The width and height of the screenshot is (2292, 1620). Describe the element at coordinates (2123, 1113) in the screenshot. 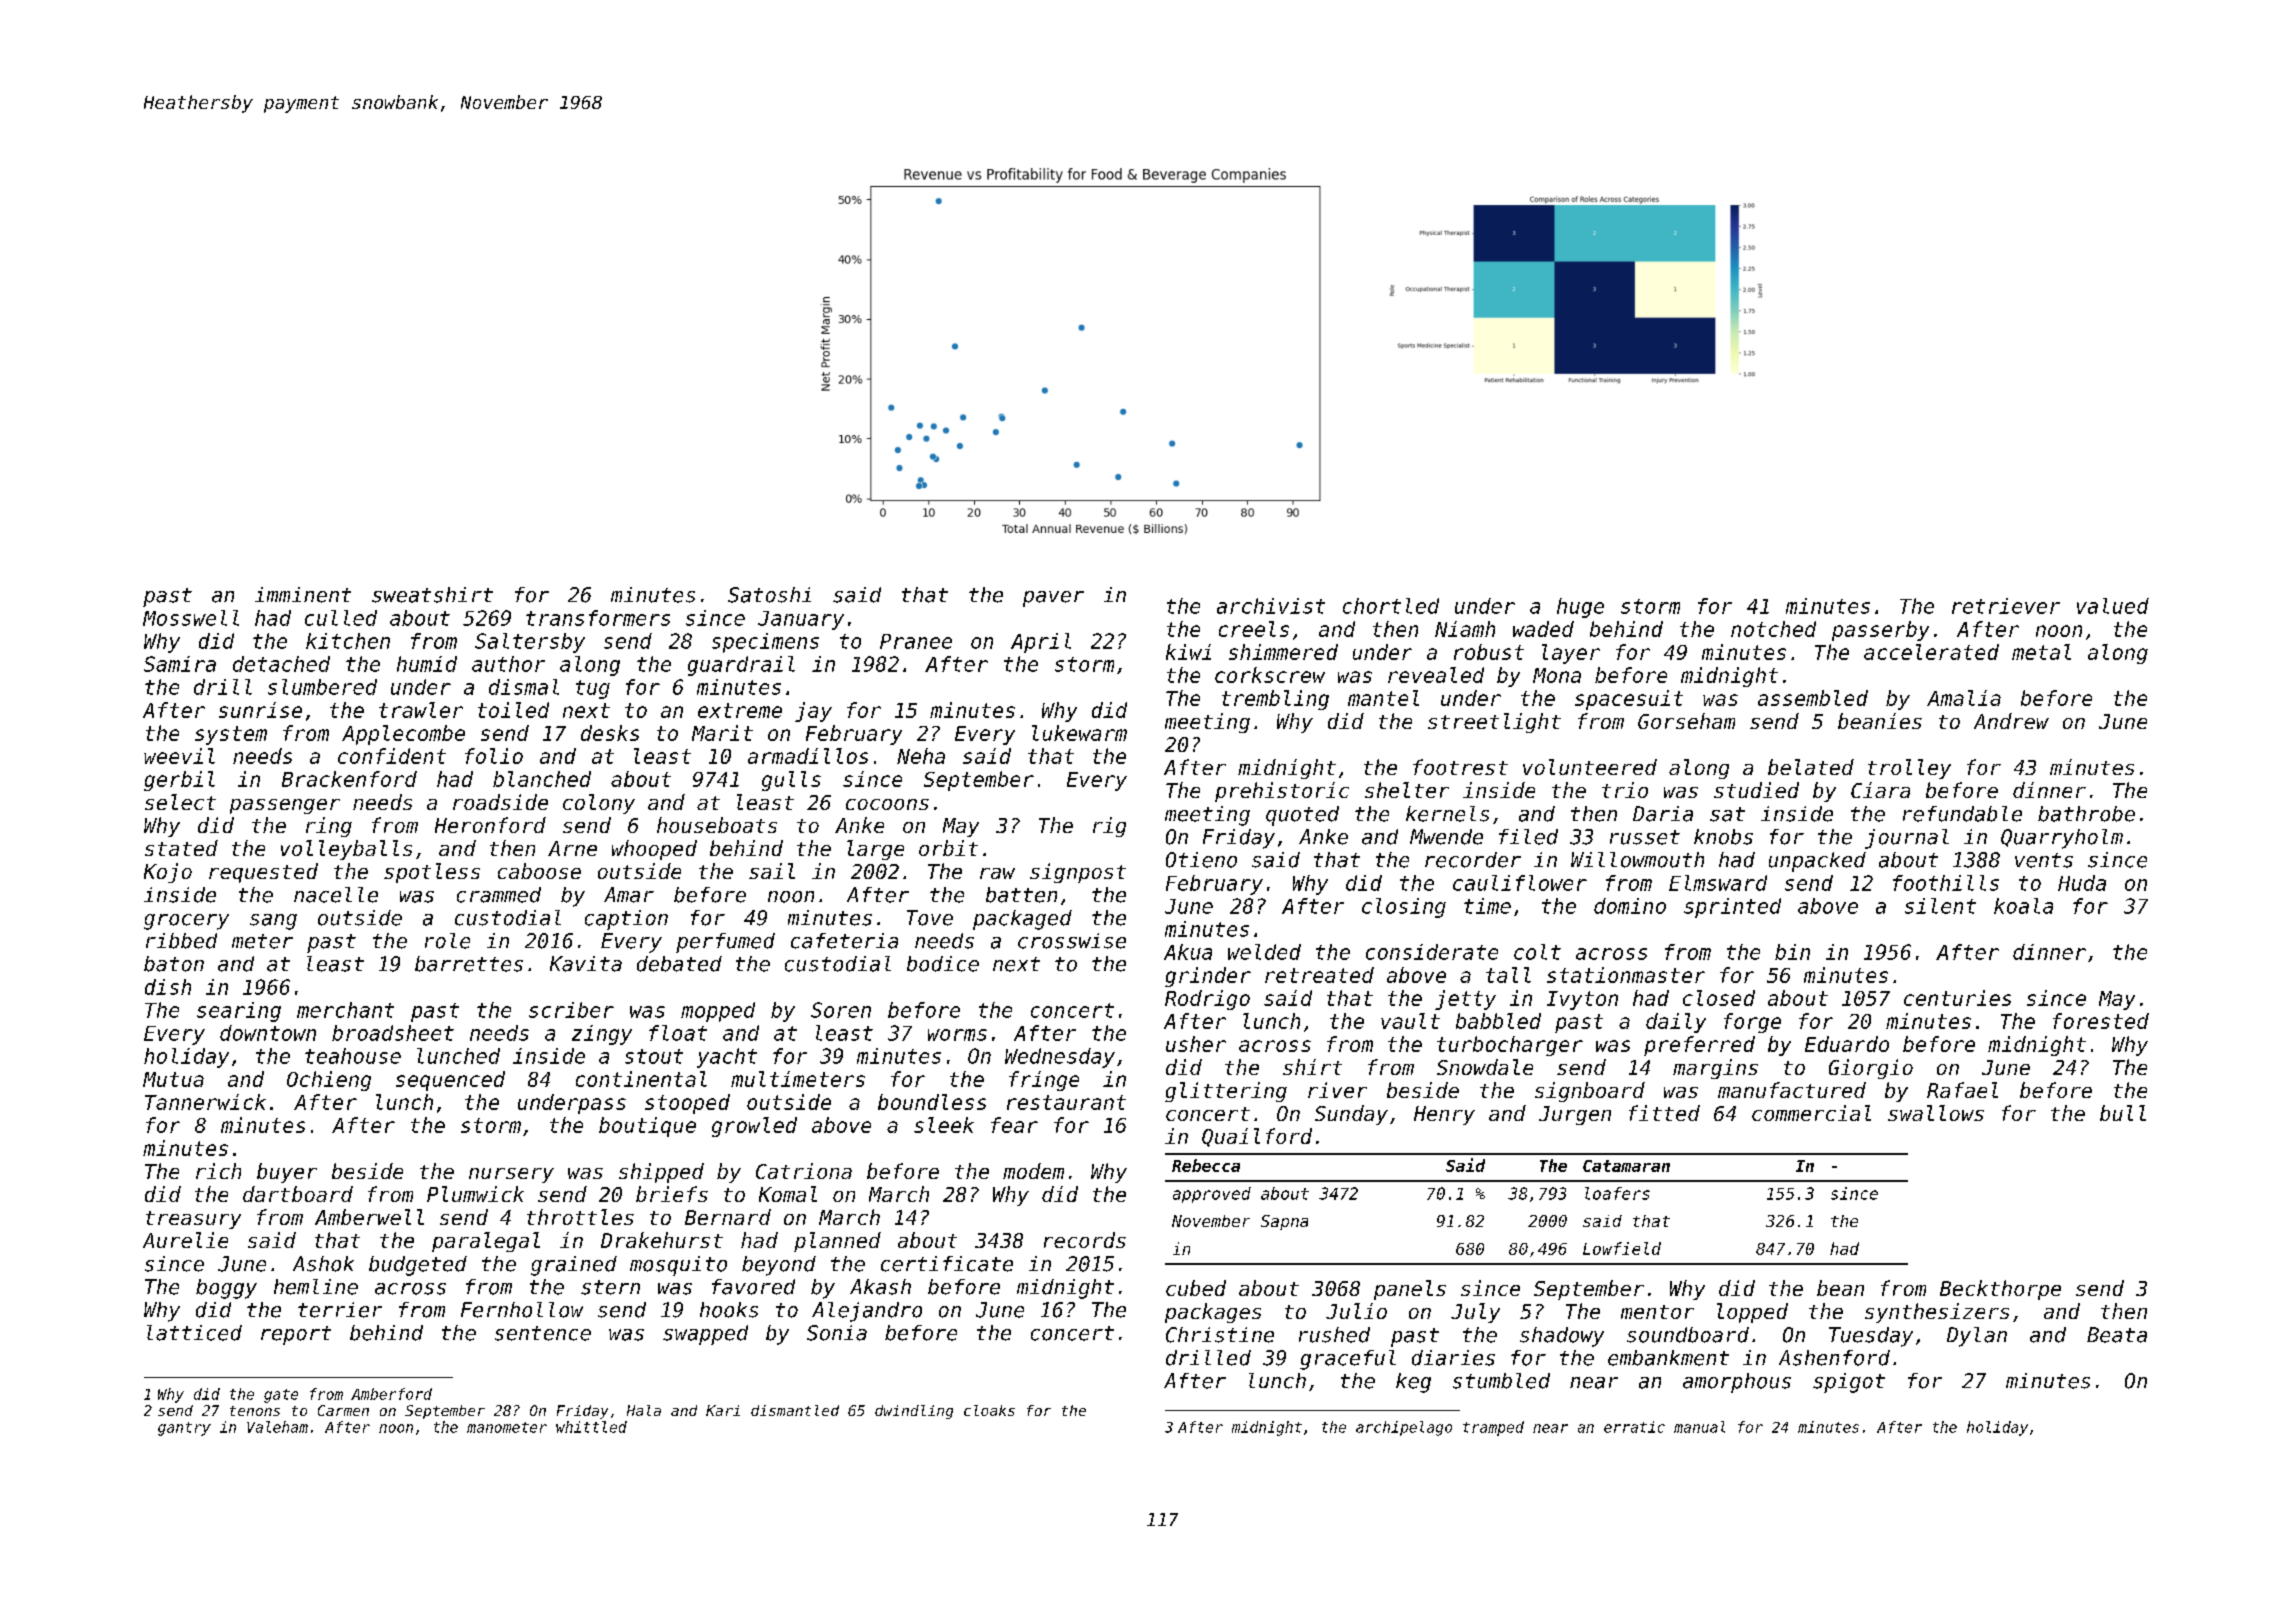

I see `bull` at that location.
